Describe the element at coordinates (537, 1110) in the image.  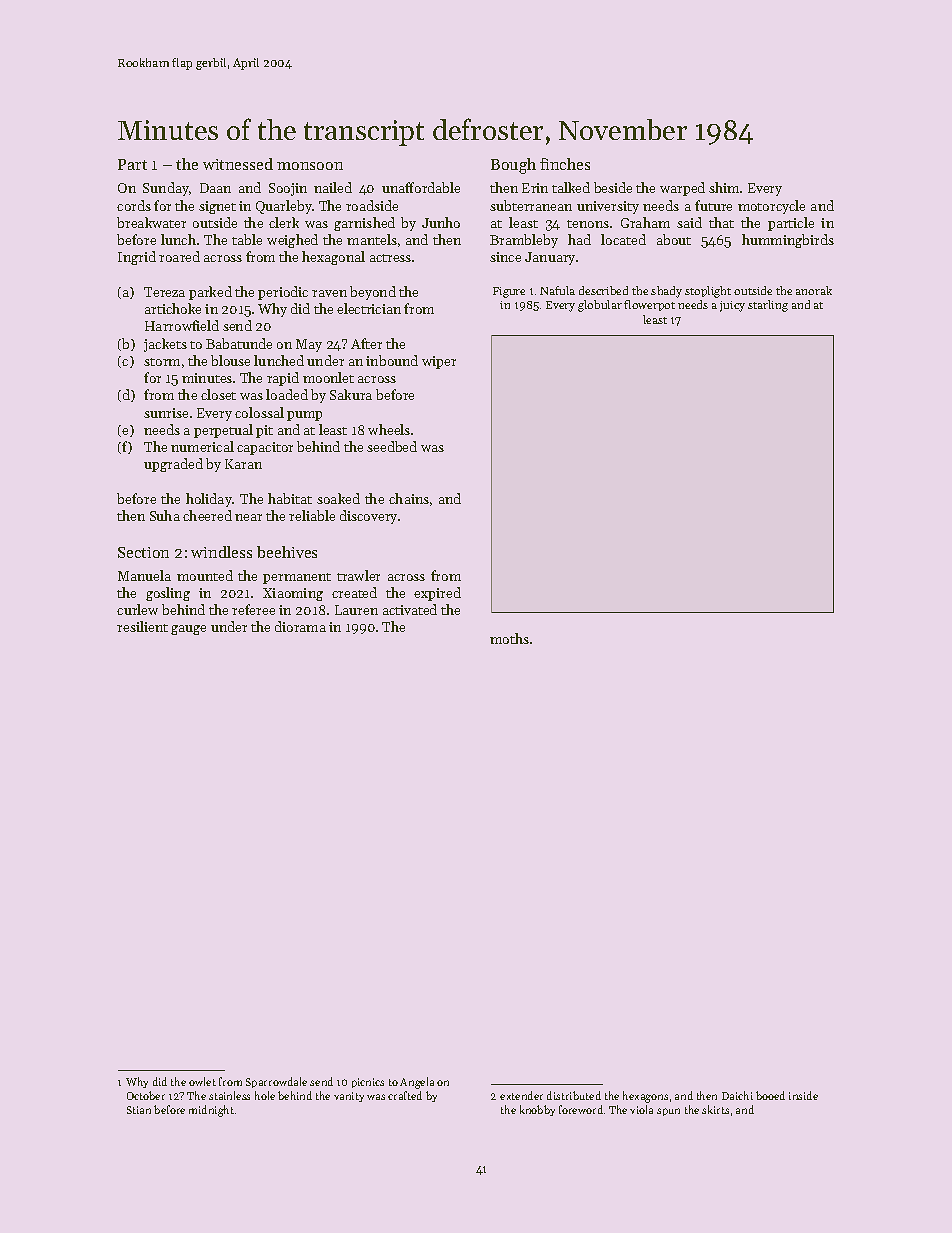
I see `knobby` at that location.
